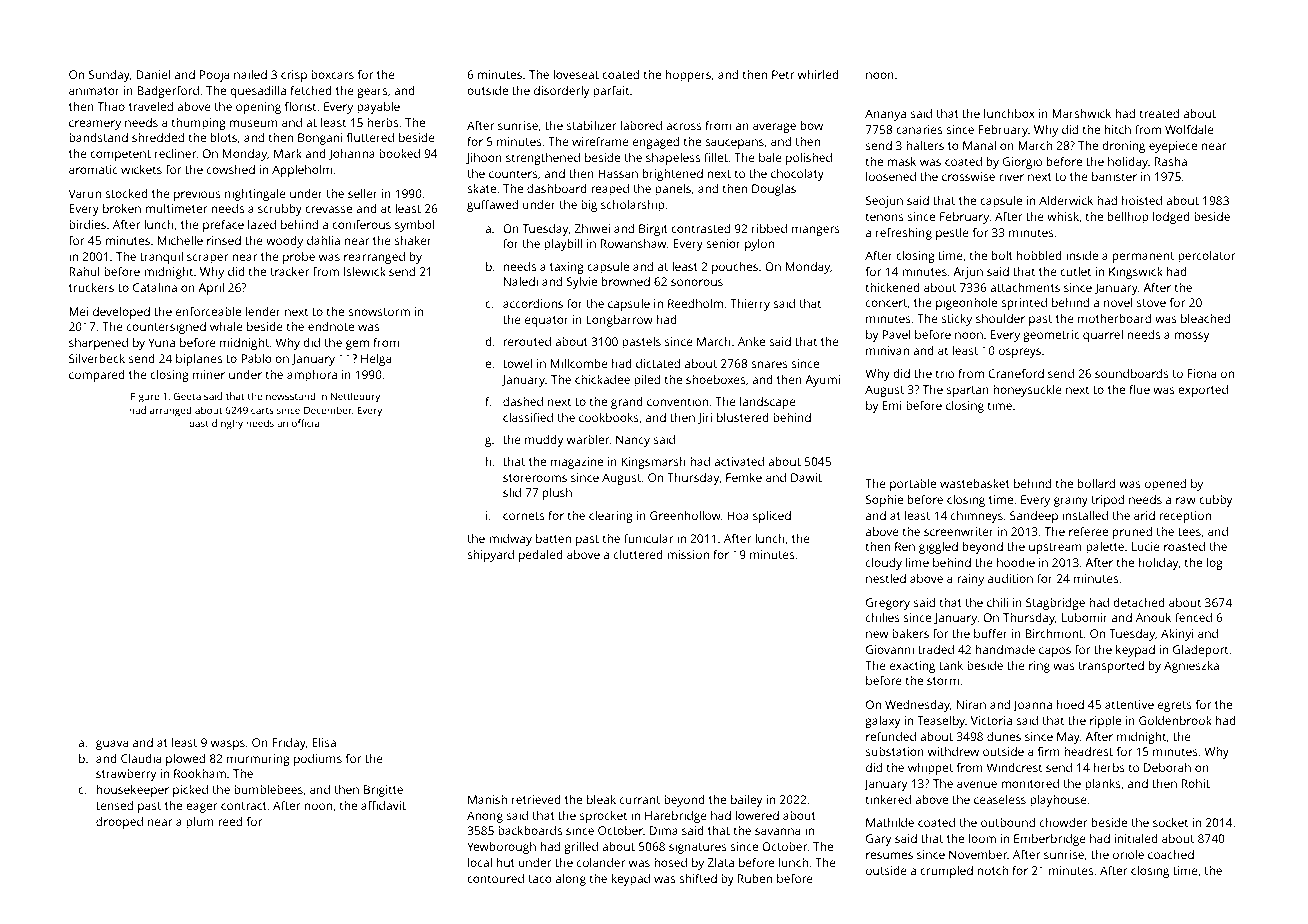 The image size is (1308, 924). Describe the element at coordinates (892, 405) in the screenshot. I see `Emi` at that location.
